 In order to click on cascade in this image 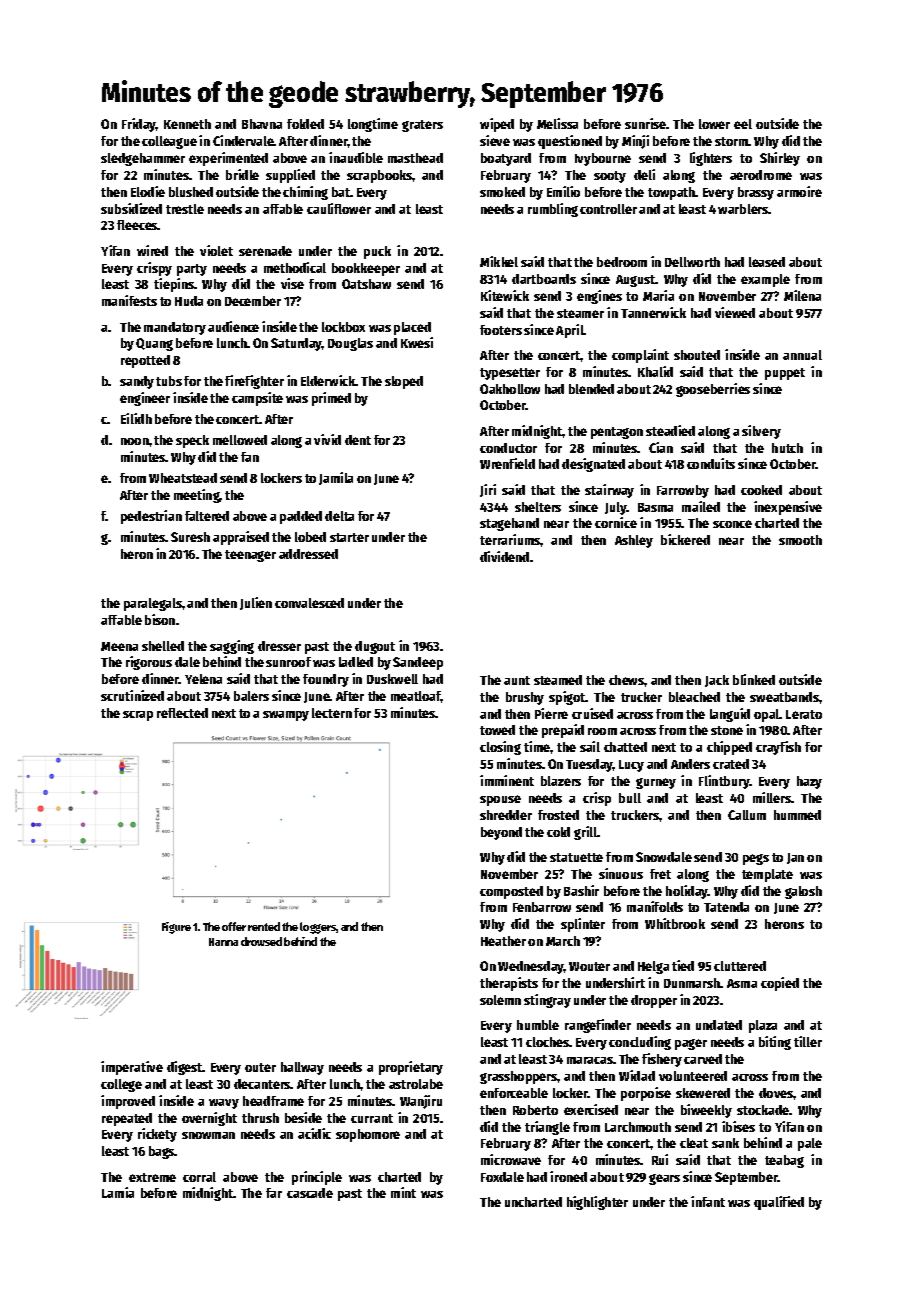, I will do `click(310, 1193)`.
